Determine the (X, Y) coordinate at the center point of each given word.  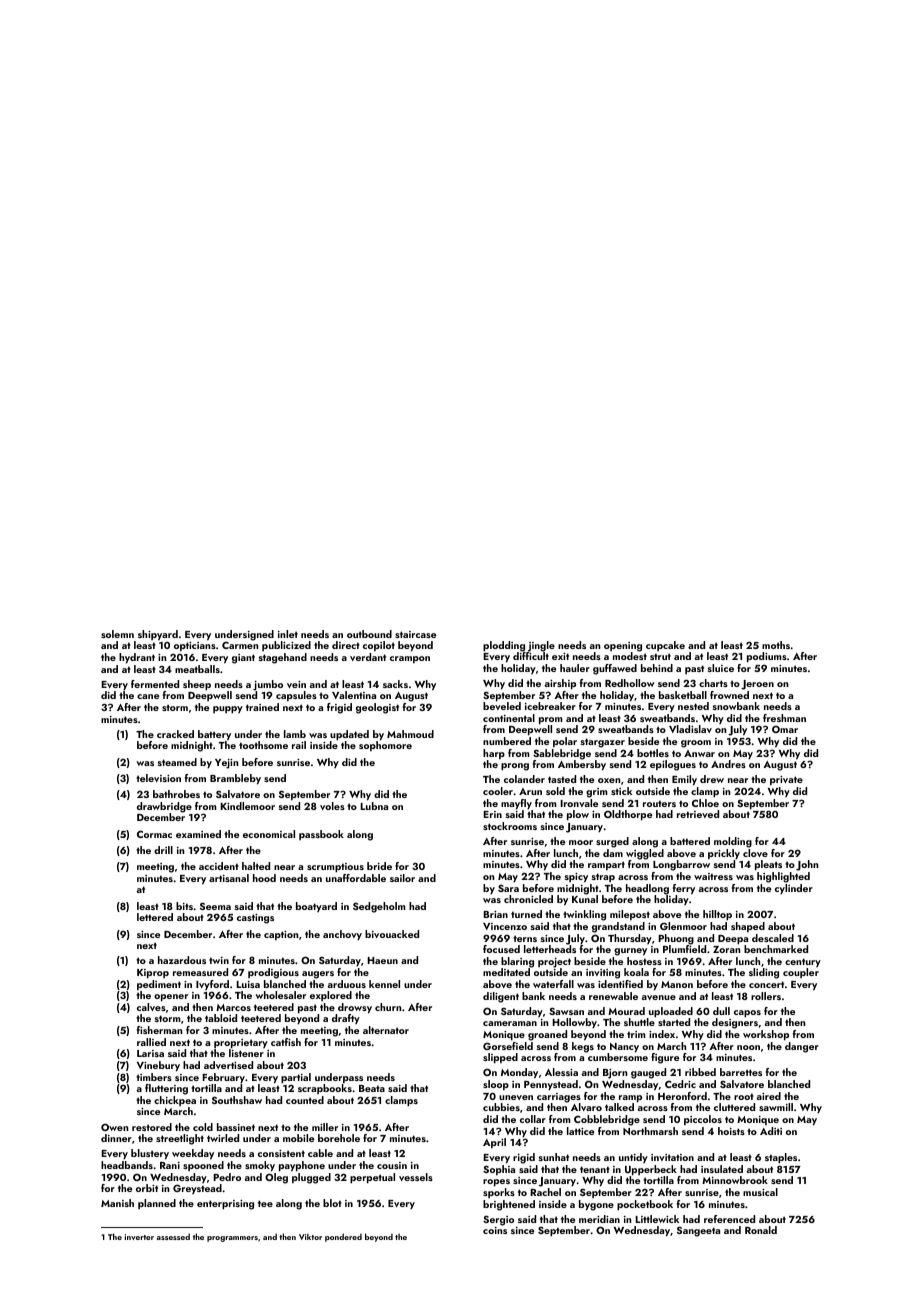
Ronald (761, 1230)
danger (802, 1047)
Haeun (382, 960)
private (786, 780)
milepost (630, 915)
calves (151, 1007)
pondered (343, 1237)
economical (269, 834)
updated (349, 735)
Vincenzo (505, 926)
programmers (232, 1239)
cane (148, 696)
